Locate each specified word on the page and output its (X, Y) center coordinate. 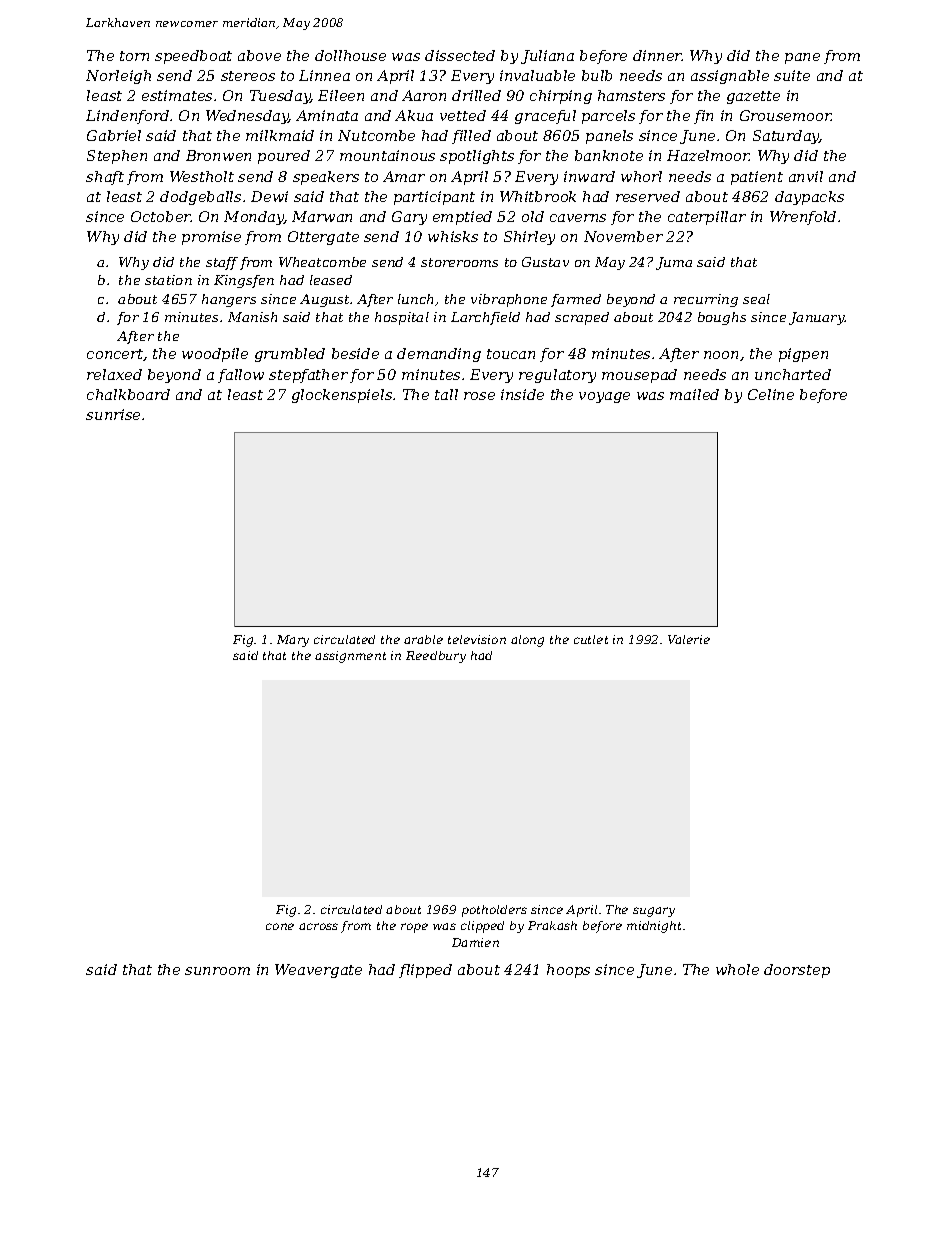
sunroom (217, 971)
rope (414, 928)
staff (222, 263)
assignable (730, 77)
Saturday (786, 137)
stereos (248, 76)
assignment (350, 657)
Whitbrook (538, 196)
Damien (475, 942)
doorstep (797, 971)
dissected (460, 55)
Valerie (689, 639)
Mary (293, 641)
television (477, 639)
